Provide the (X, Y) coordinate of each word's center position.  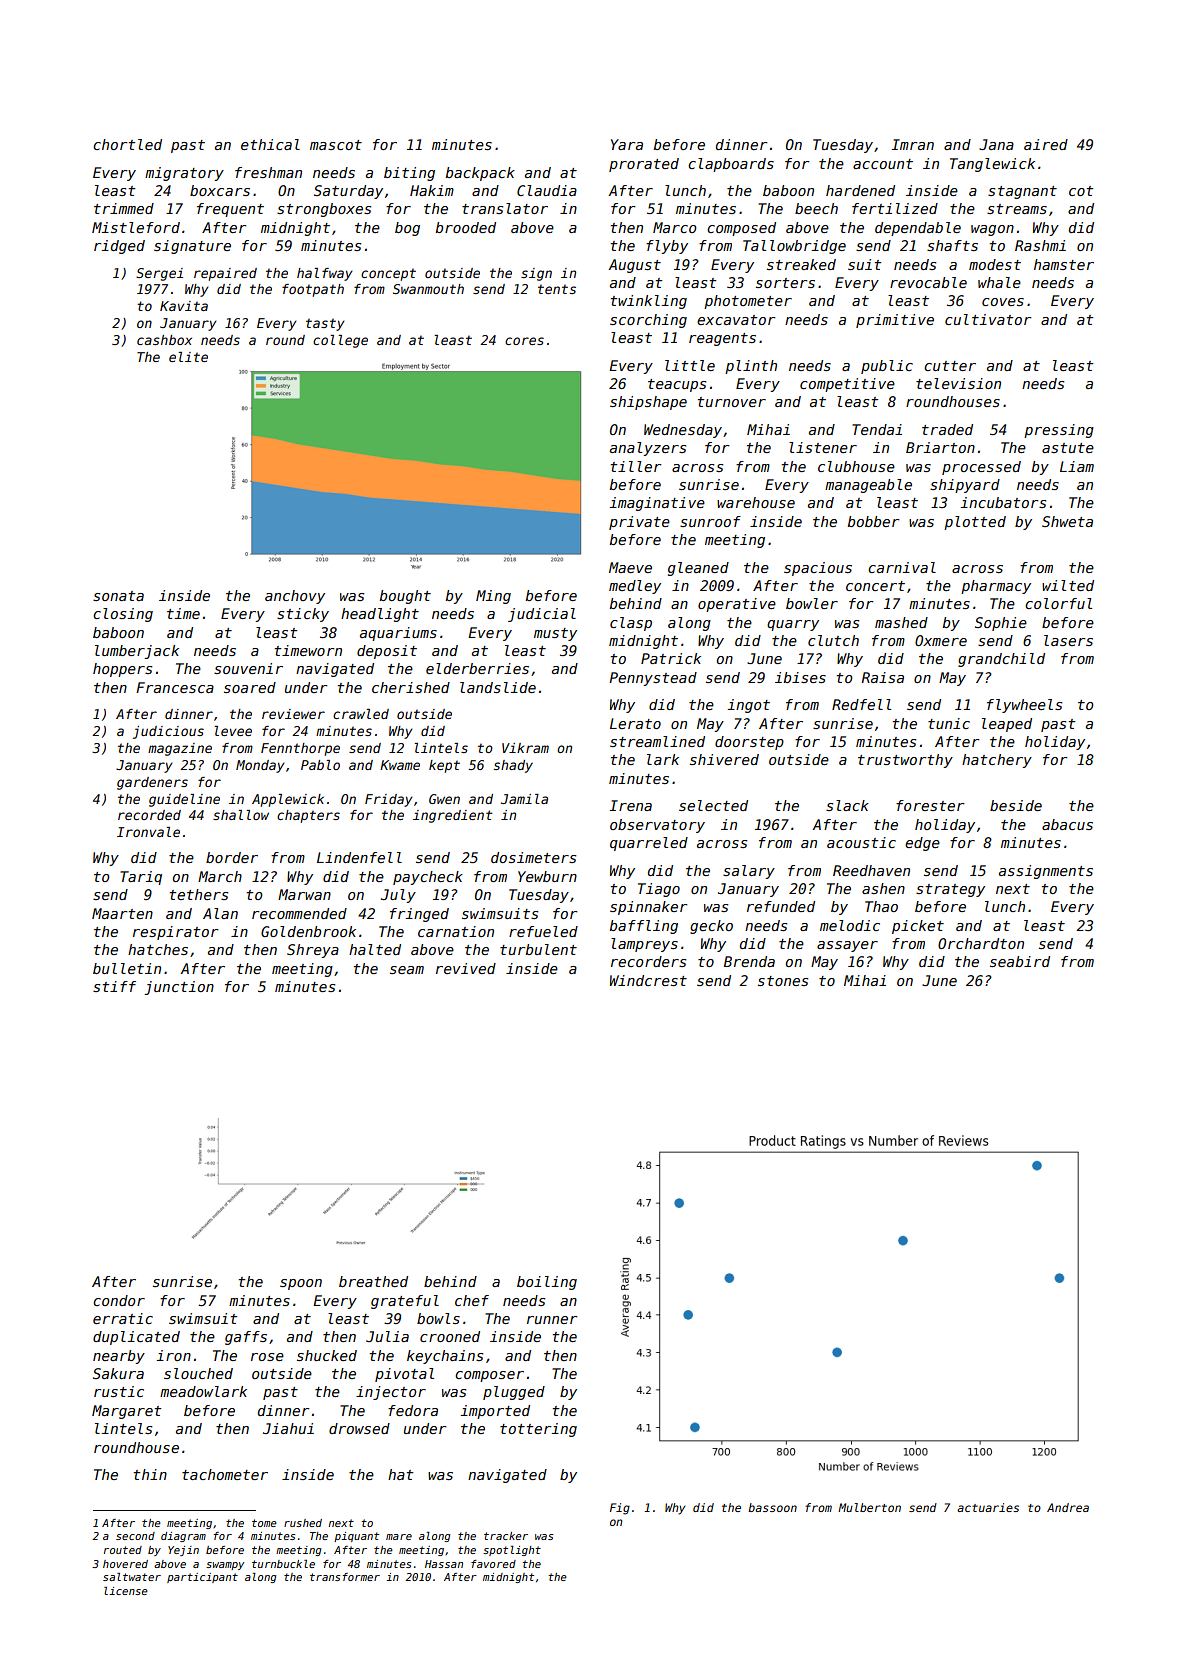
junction (179, 988)
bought (405, 597)
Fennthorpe (300, 749)
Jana (996, 144)
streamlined (657, 741)
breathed (373, 1281)
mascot (336, 145)
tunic (949, 723)
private (639, 523)
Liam (1077, 466)
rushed (303, 1523)
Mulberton (869, 1507)
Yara (627, 144)
